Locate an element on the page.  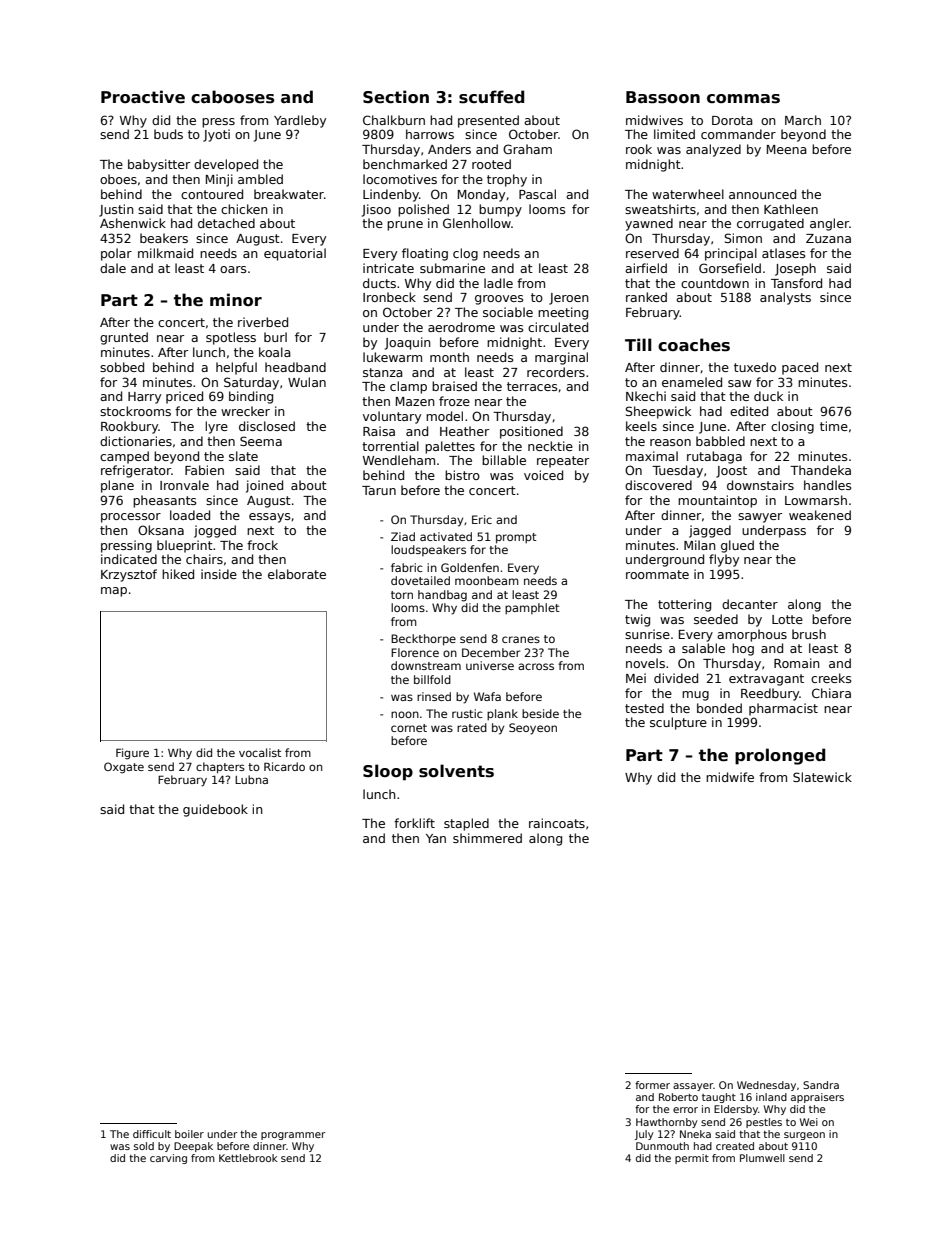
stapled is located at coordinates (466, 824).
